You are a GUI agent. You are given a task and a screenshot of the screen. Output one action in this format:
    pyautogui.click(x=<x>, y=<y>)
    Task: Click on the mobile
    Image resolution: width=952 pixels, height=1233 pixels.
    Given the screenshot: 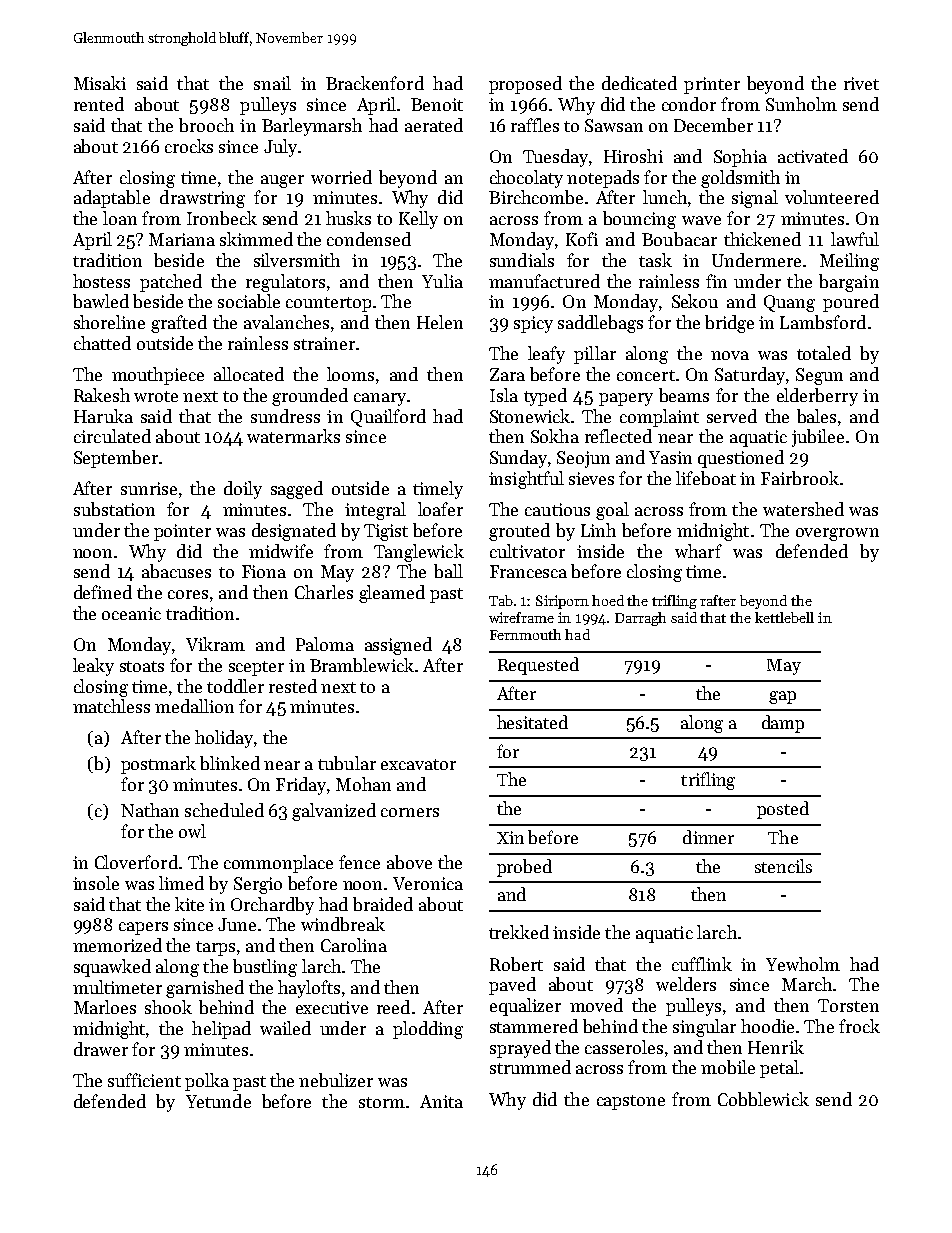 What is the action you would take?
    pyautogui.click(x=728, y=1067)
